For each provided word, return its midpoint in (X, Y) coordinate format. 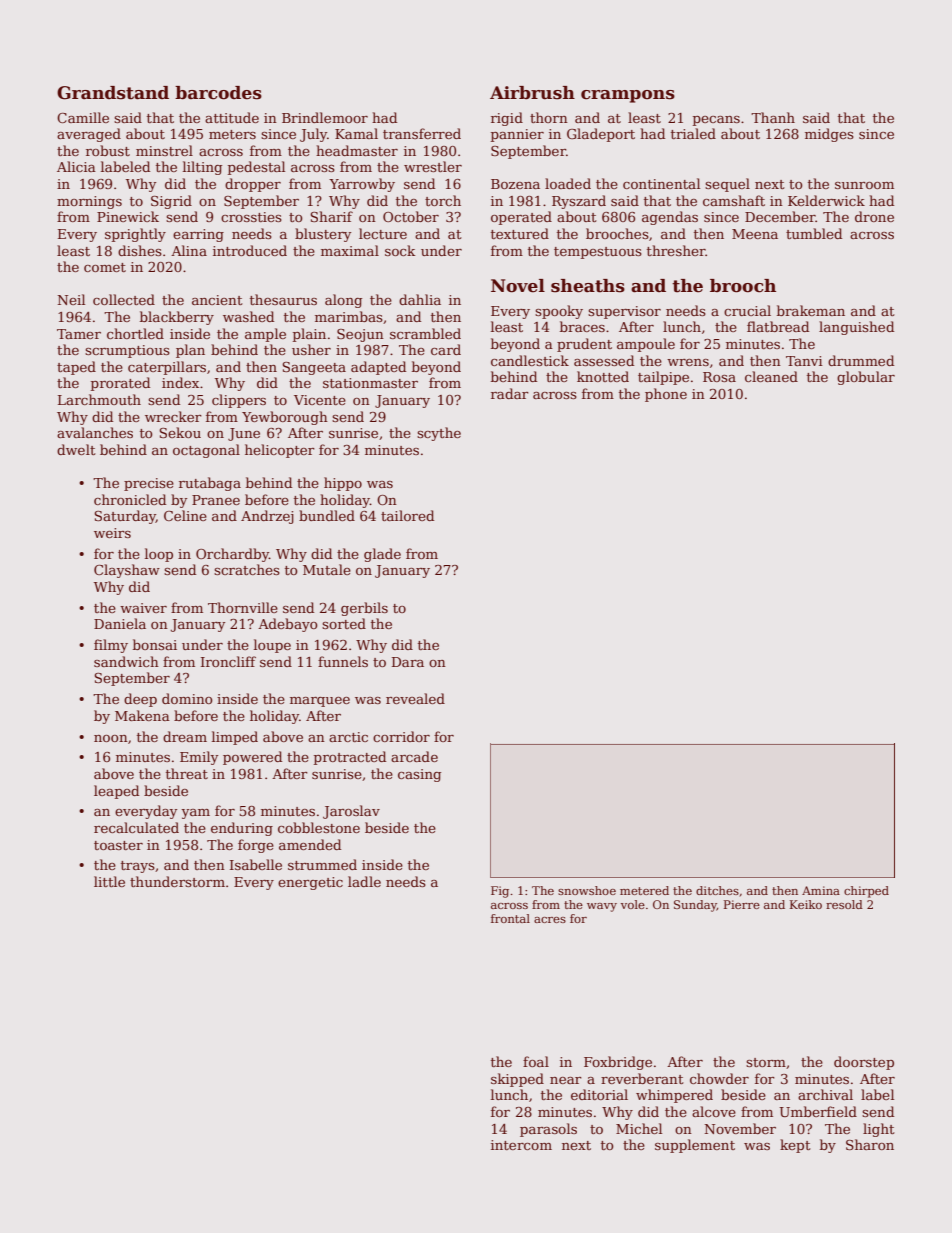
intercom (521, 1145)
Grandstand (113, 93)
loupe (272, 646)
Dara (408, 662)
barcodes (218, 93)
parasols (548, 1130)
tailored (407, 515)
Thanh (773, 117)
